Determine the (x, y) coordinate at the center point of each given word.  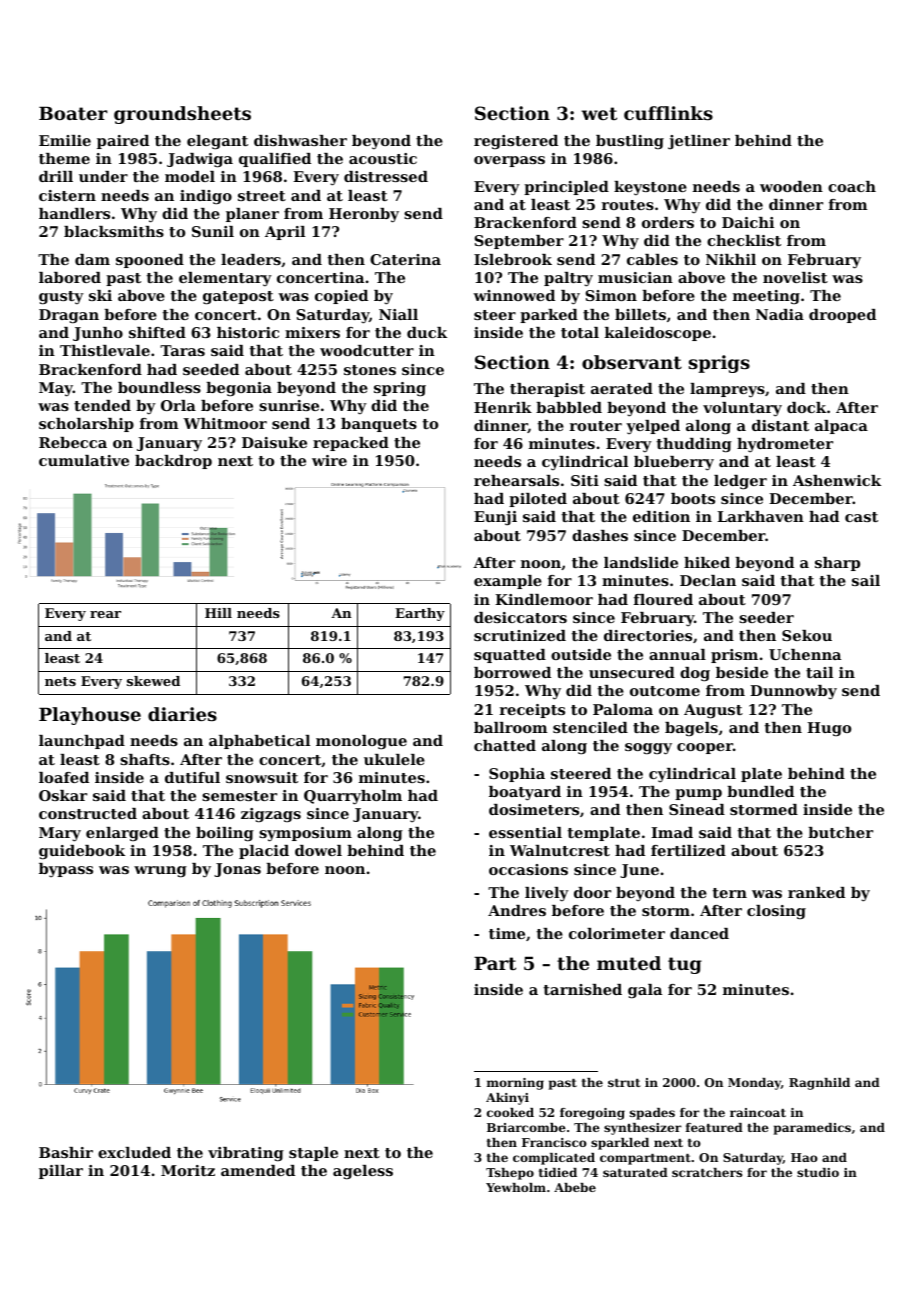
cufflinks (668, 113)
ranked (816, 892)
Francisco (554, 1142)
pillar (61, 1172)
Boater (73, 113)
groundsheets (182, 115)
